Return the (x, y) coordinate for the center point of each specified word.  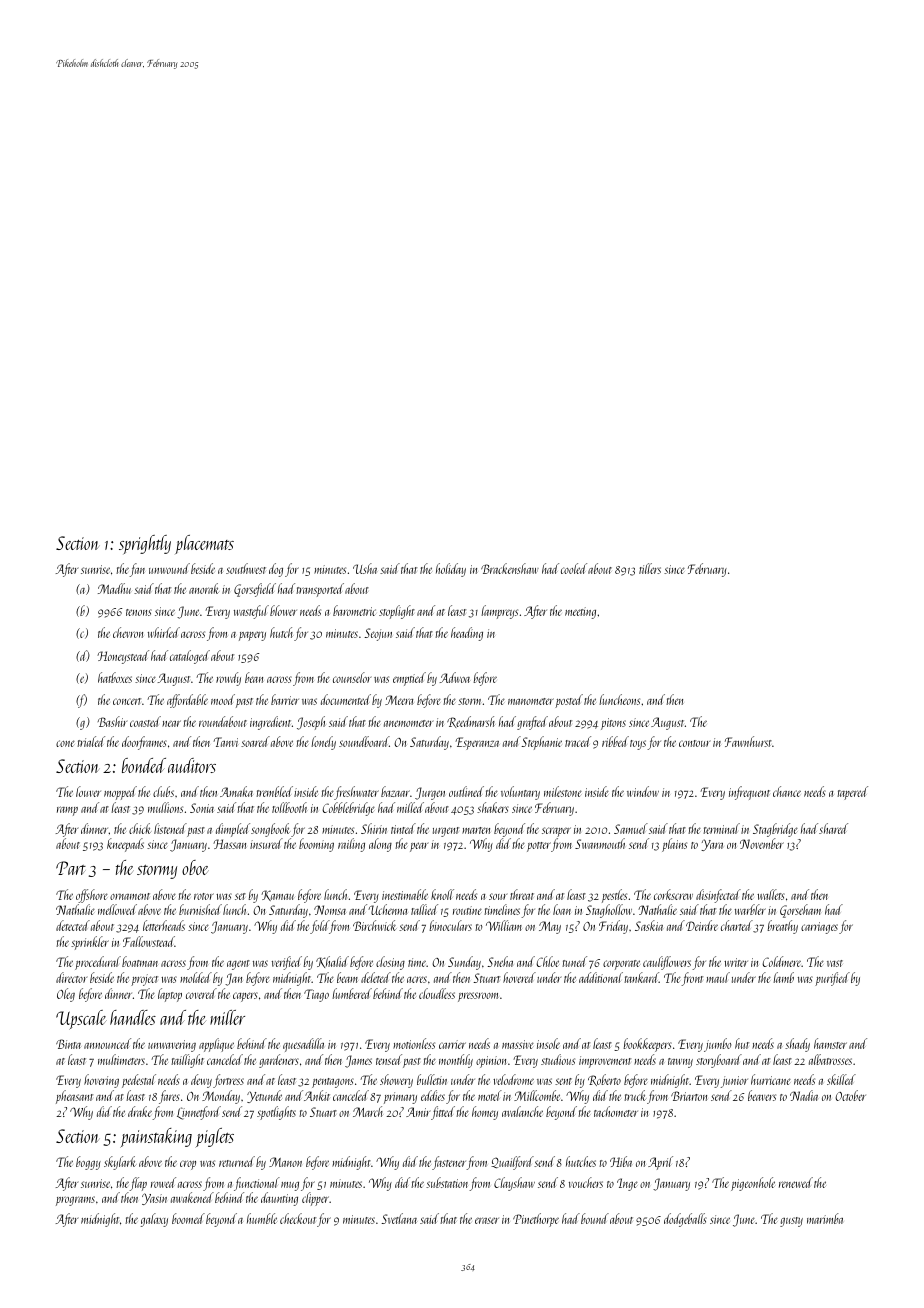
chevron (128, 632)
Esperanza (477, 743)
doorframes (144, 743)
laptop (170, 995)
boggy (88, 1163)
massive (518, 1044)
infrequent (749, 793)
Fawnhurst (748, 741)
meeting (580, 613)
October (850, 1095)
